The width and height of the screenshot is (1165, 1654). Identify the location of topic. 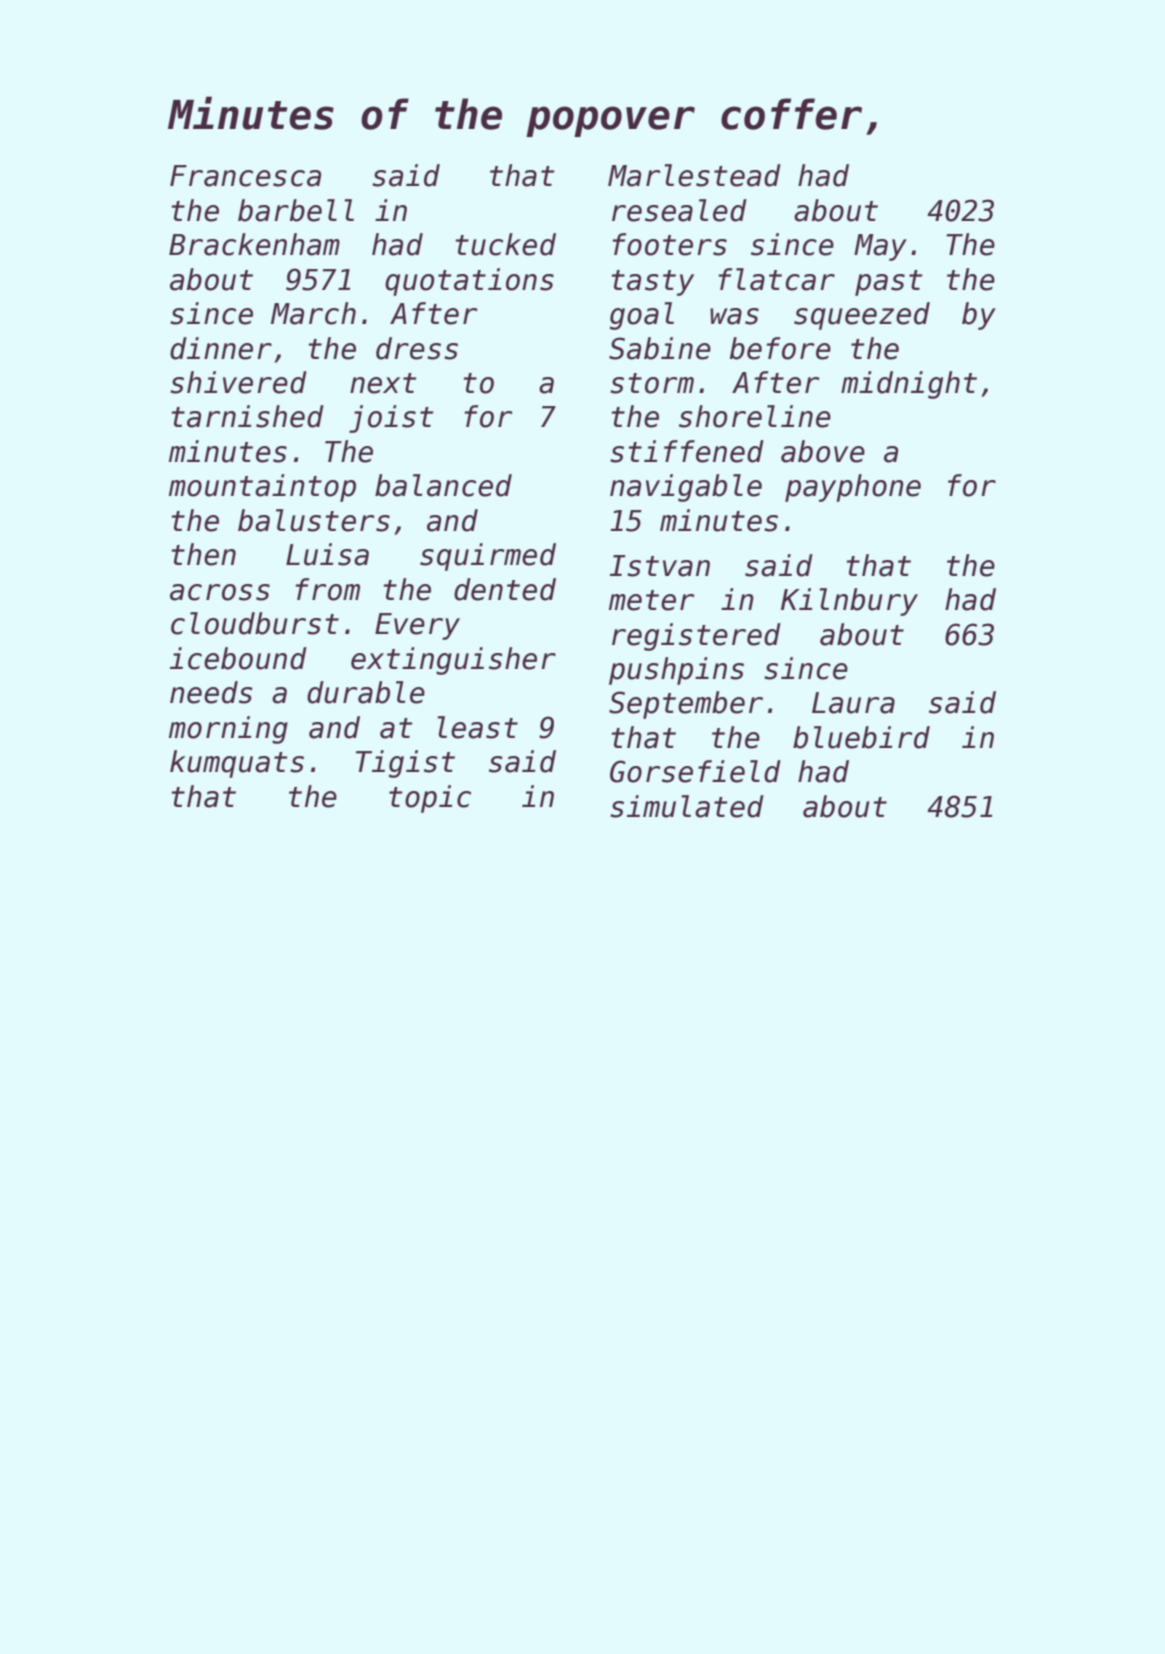
(430, 799).
